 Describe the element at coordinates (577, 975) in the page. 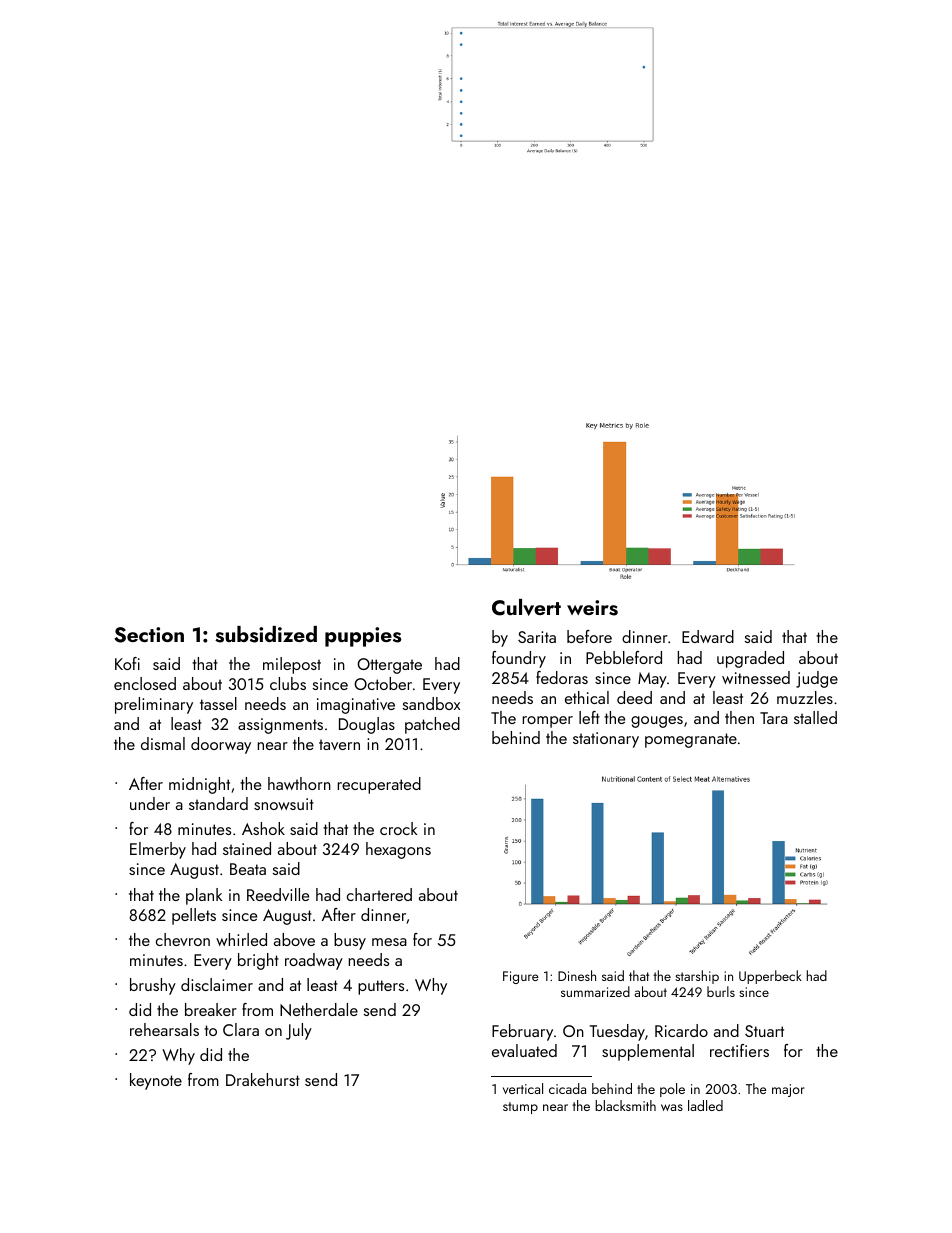

I see `Dinesh` at that location.
